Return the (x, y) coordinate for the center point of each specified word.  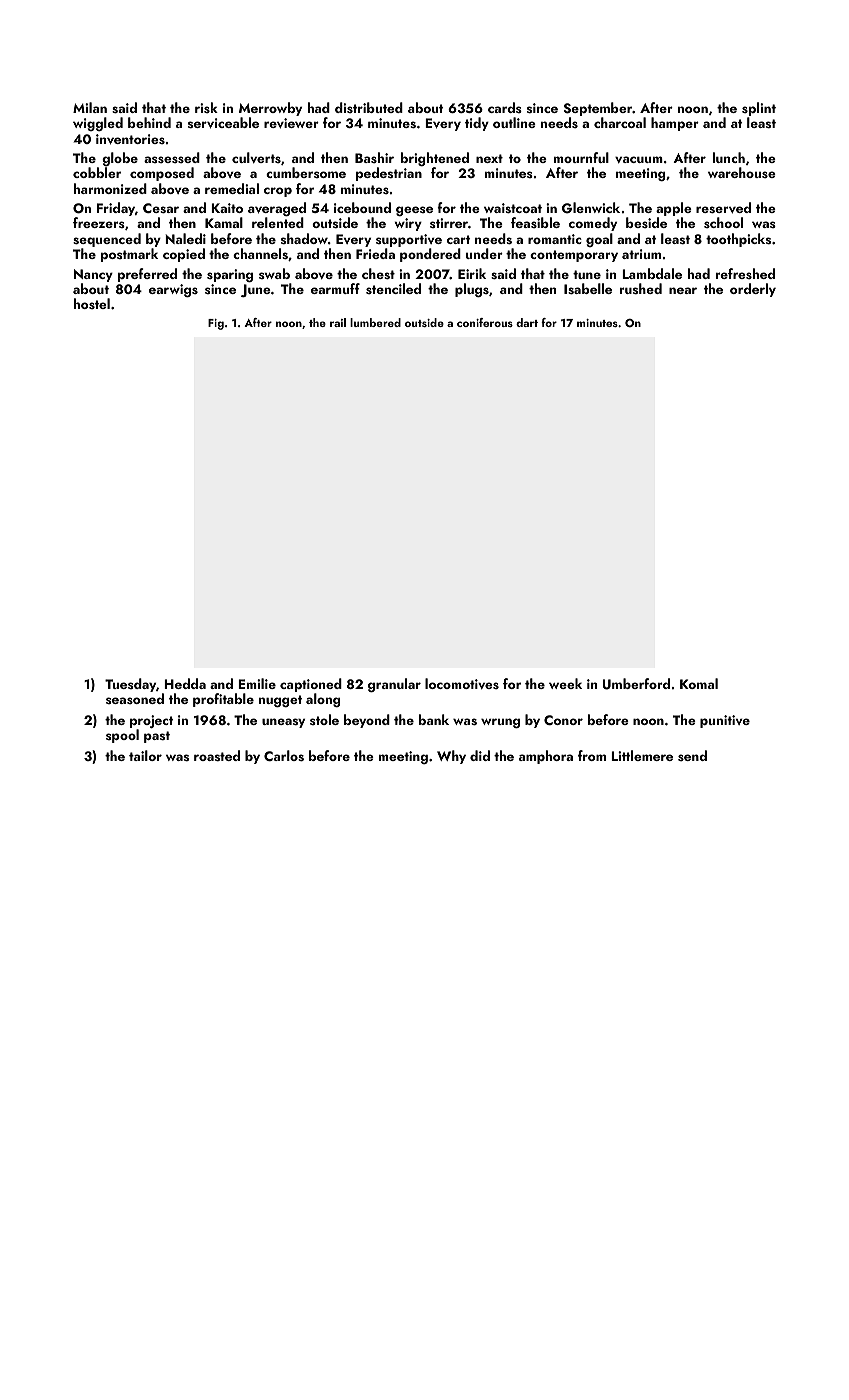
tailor (145, 755)
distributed (369, 107)
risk (206, 107)
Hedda (185, 683)
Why (451, 757)
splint (759, 109)
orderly (753, 290)
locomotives (462, 683)
